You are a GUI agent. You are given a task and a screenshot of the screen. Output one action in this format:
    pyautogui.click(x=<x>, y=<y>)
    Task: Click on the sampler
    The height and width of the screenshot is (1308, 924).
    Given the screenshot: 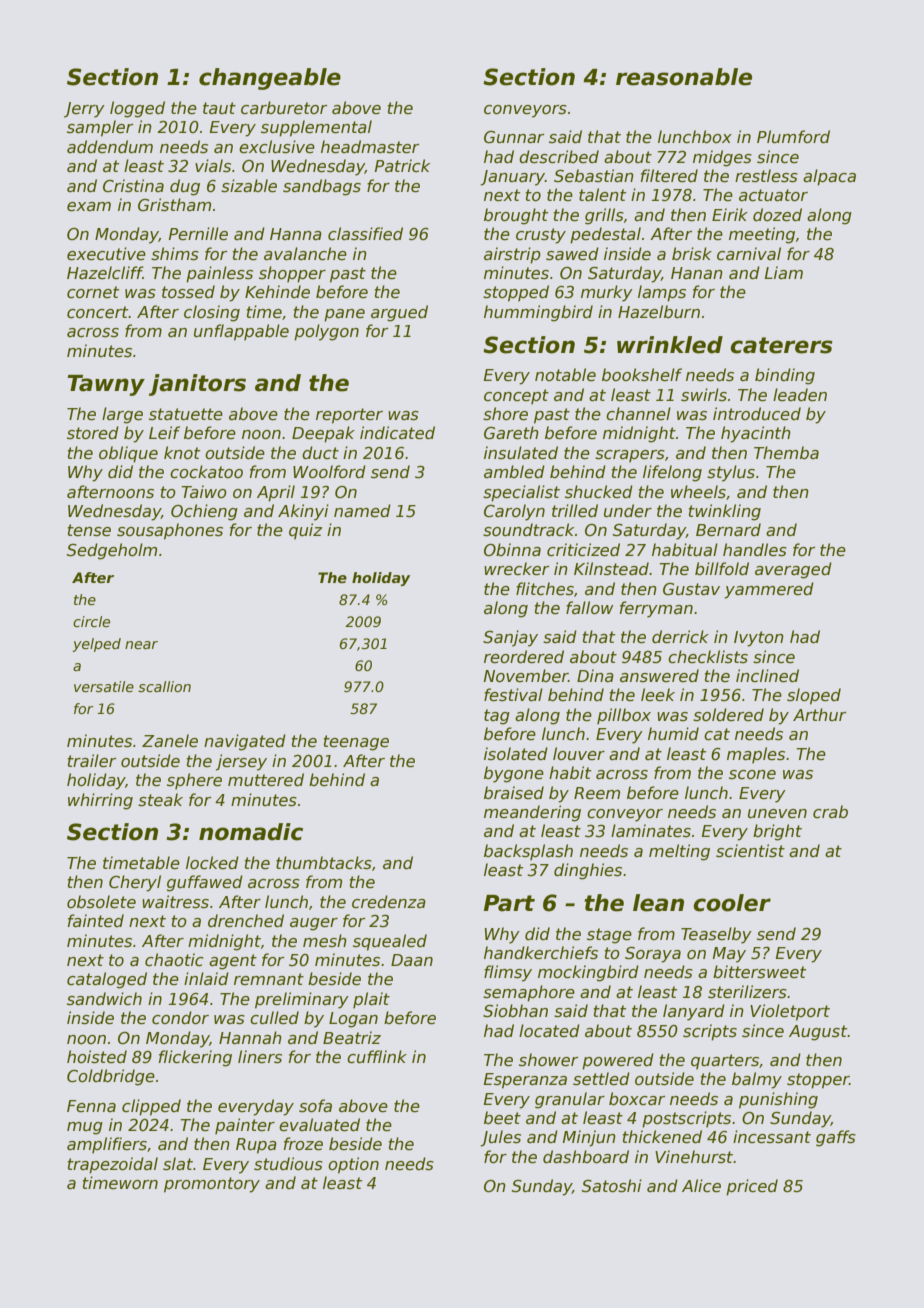 What is the action you would take?
    pyautogui.click(x=100, y=128)
